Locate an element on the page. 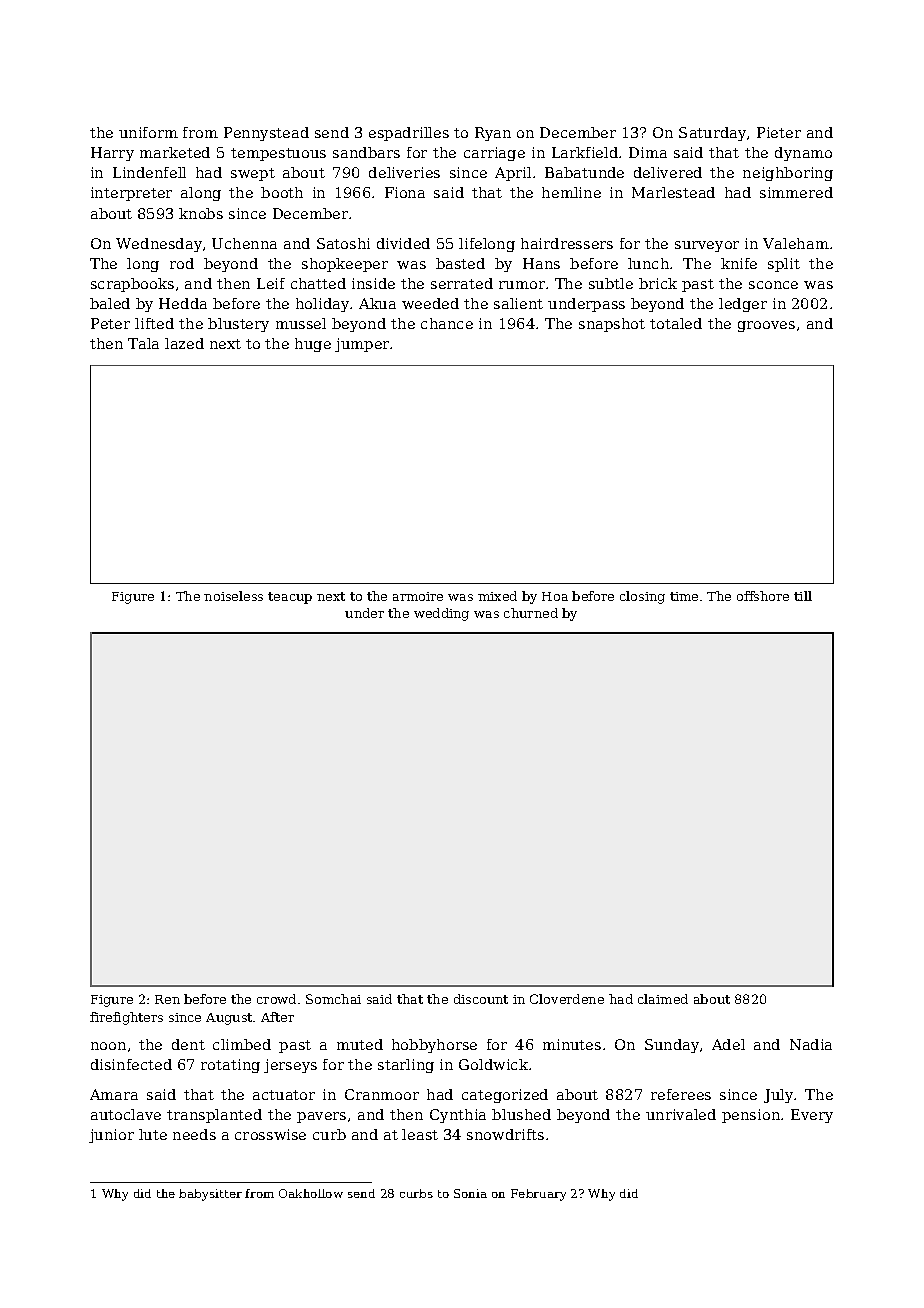  autoclave is located at coordinates (126, 1114).
